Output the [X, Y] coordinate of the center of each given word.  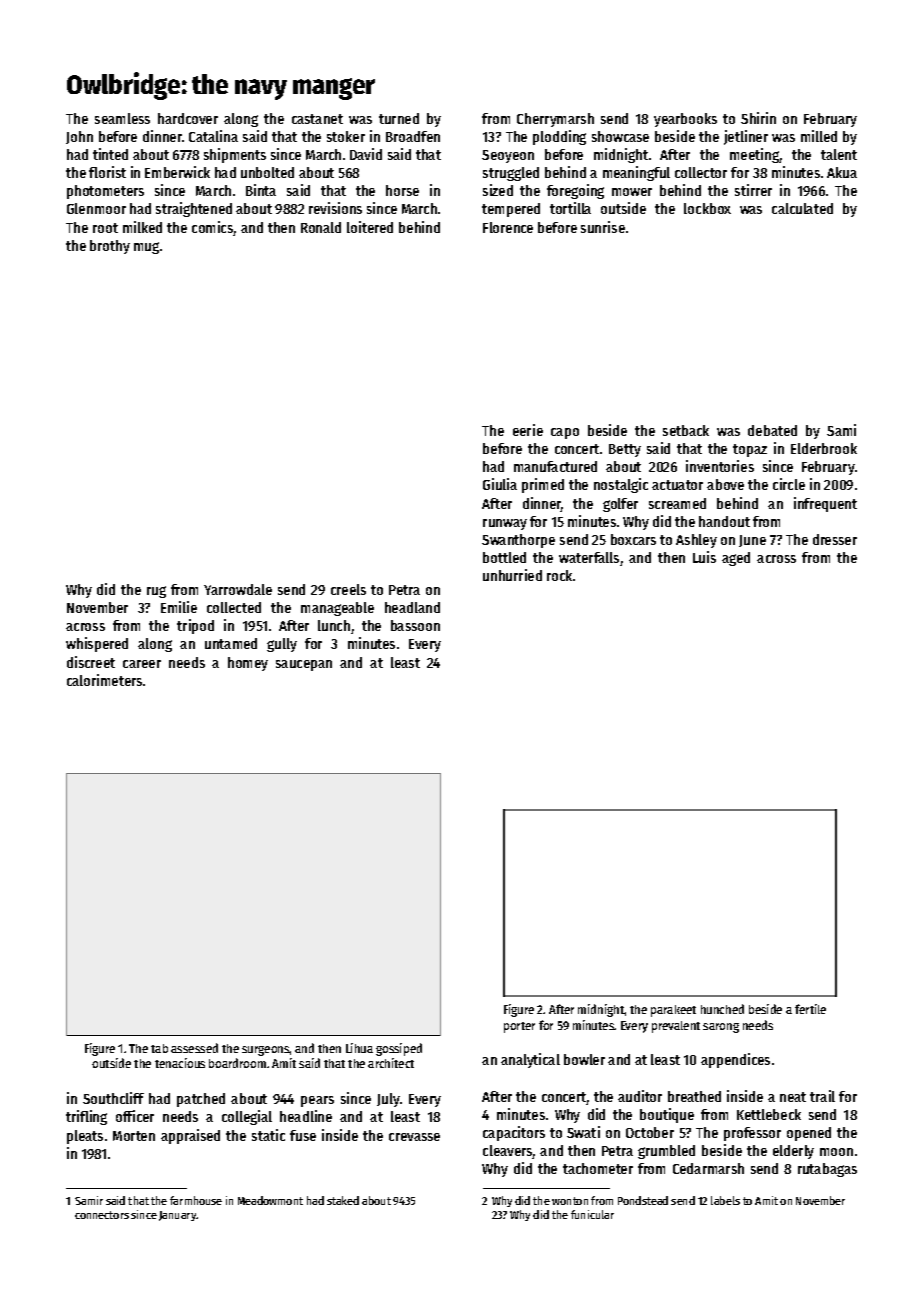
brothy [110, 247]
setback [686, 430]
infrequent [825, 504]
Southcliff [113, 1098]
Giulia [500, 484]
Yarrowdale [238, 589]
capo [565, 433]
